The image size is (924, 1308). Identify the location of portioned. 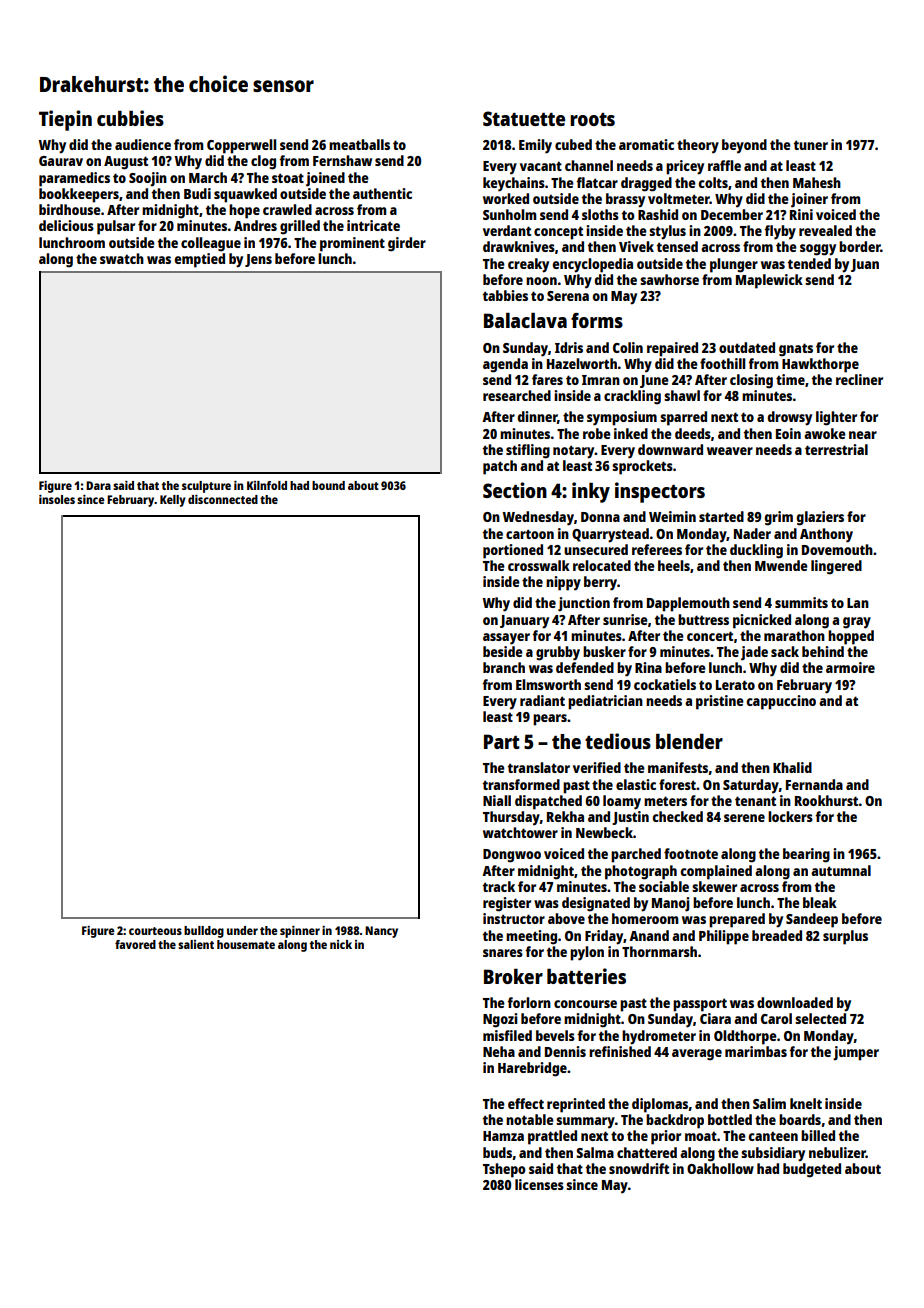
(513, 551).
